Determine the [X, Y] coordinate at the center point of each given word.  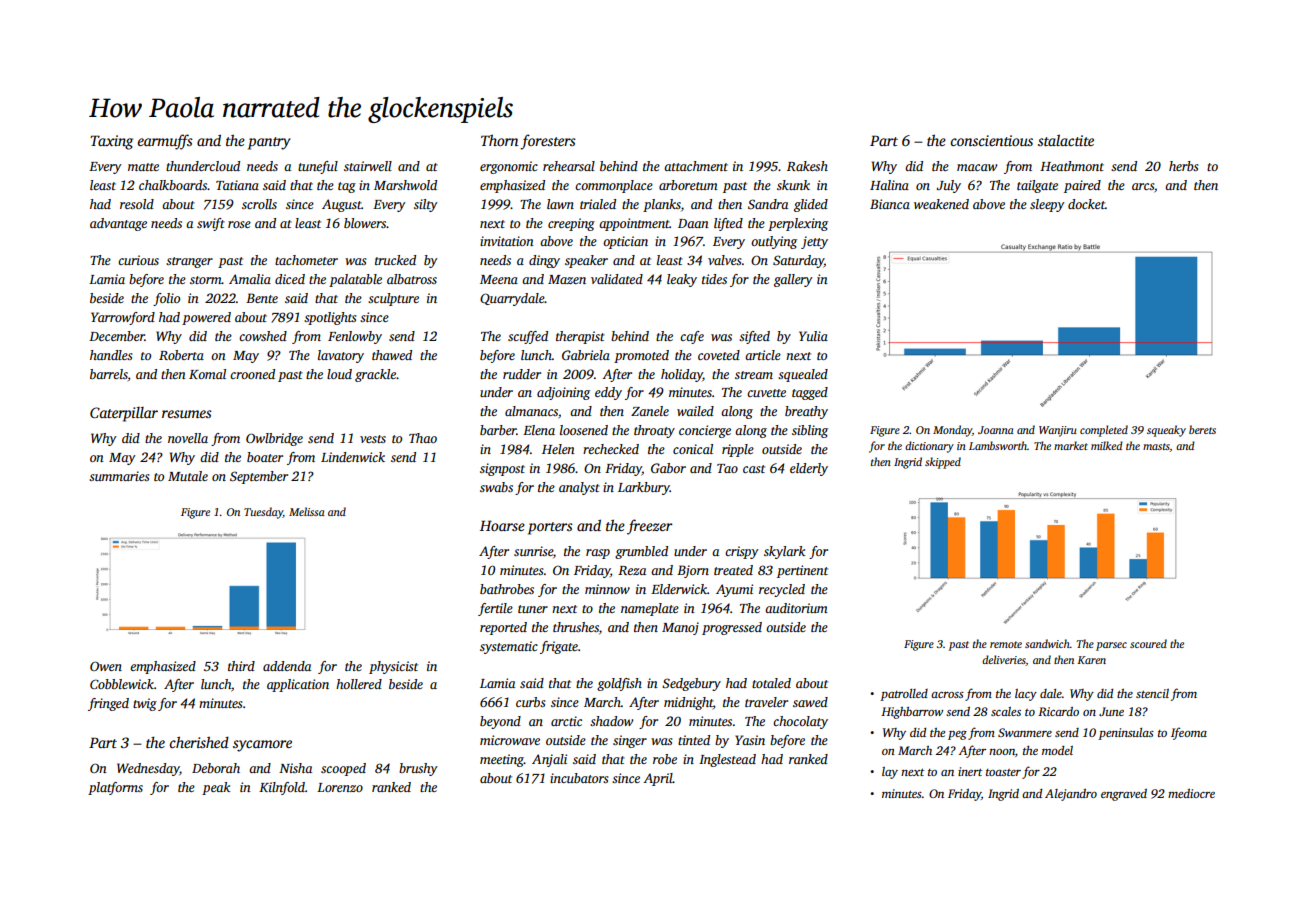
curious [138, 260]
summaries [119, 476]
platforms [115, 788]
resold [137, 204]
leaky [682, 280]
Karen [1091, 660]
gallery [793, 280]
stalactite [1066, 140]
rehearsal [569, 166]
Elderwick [679, 589]
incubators [579, 778]
